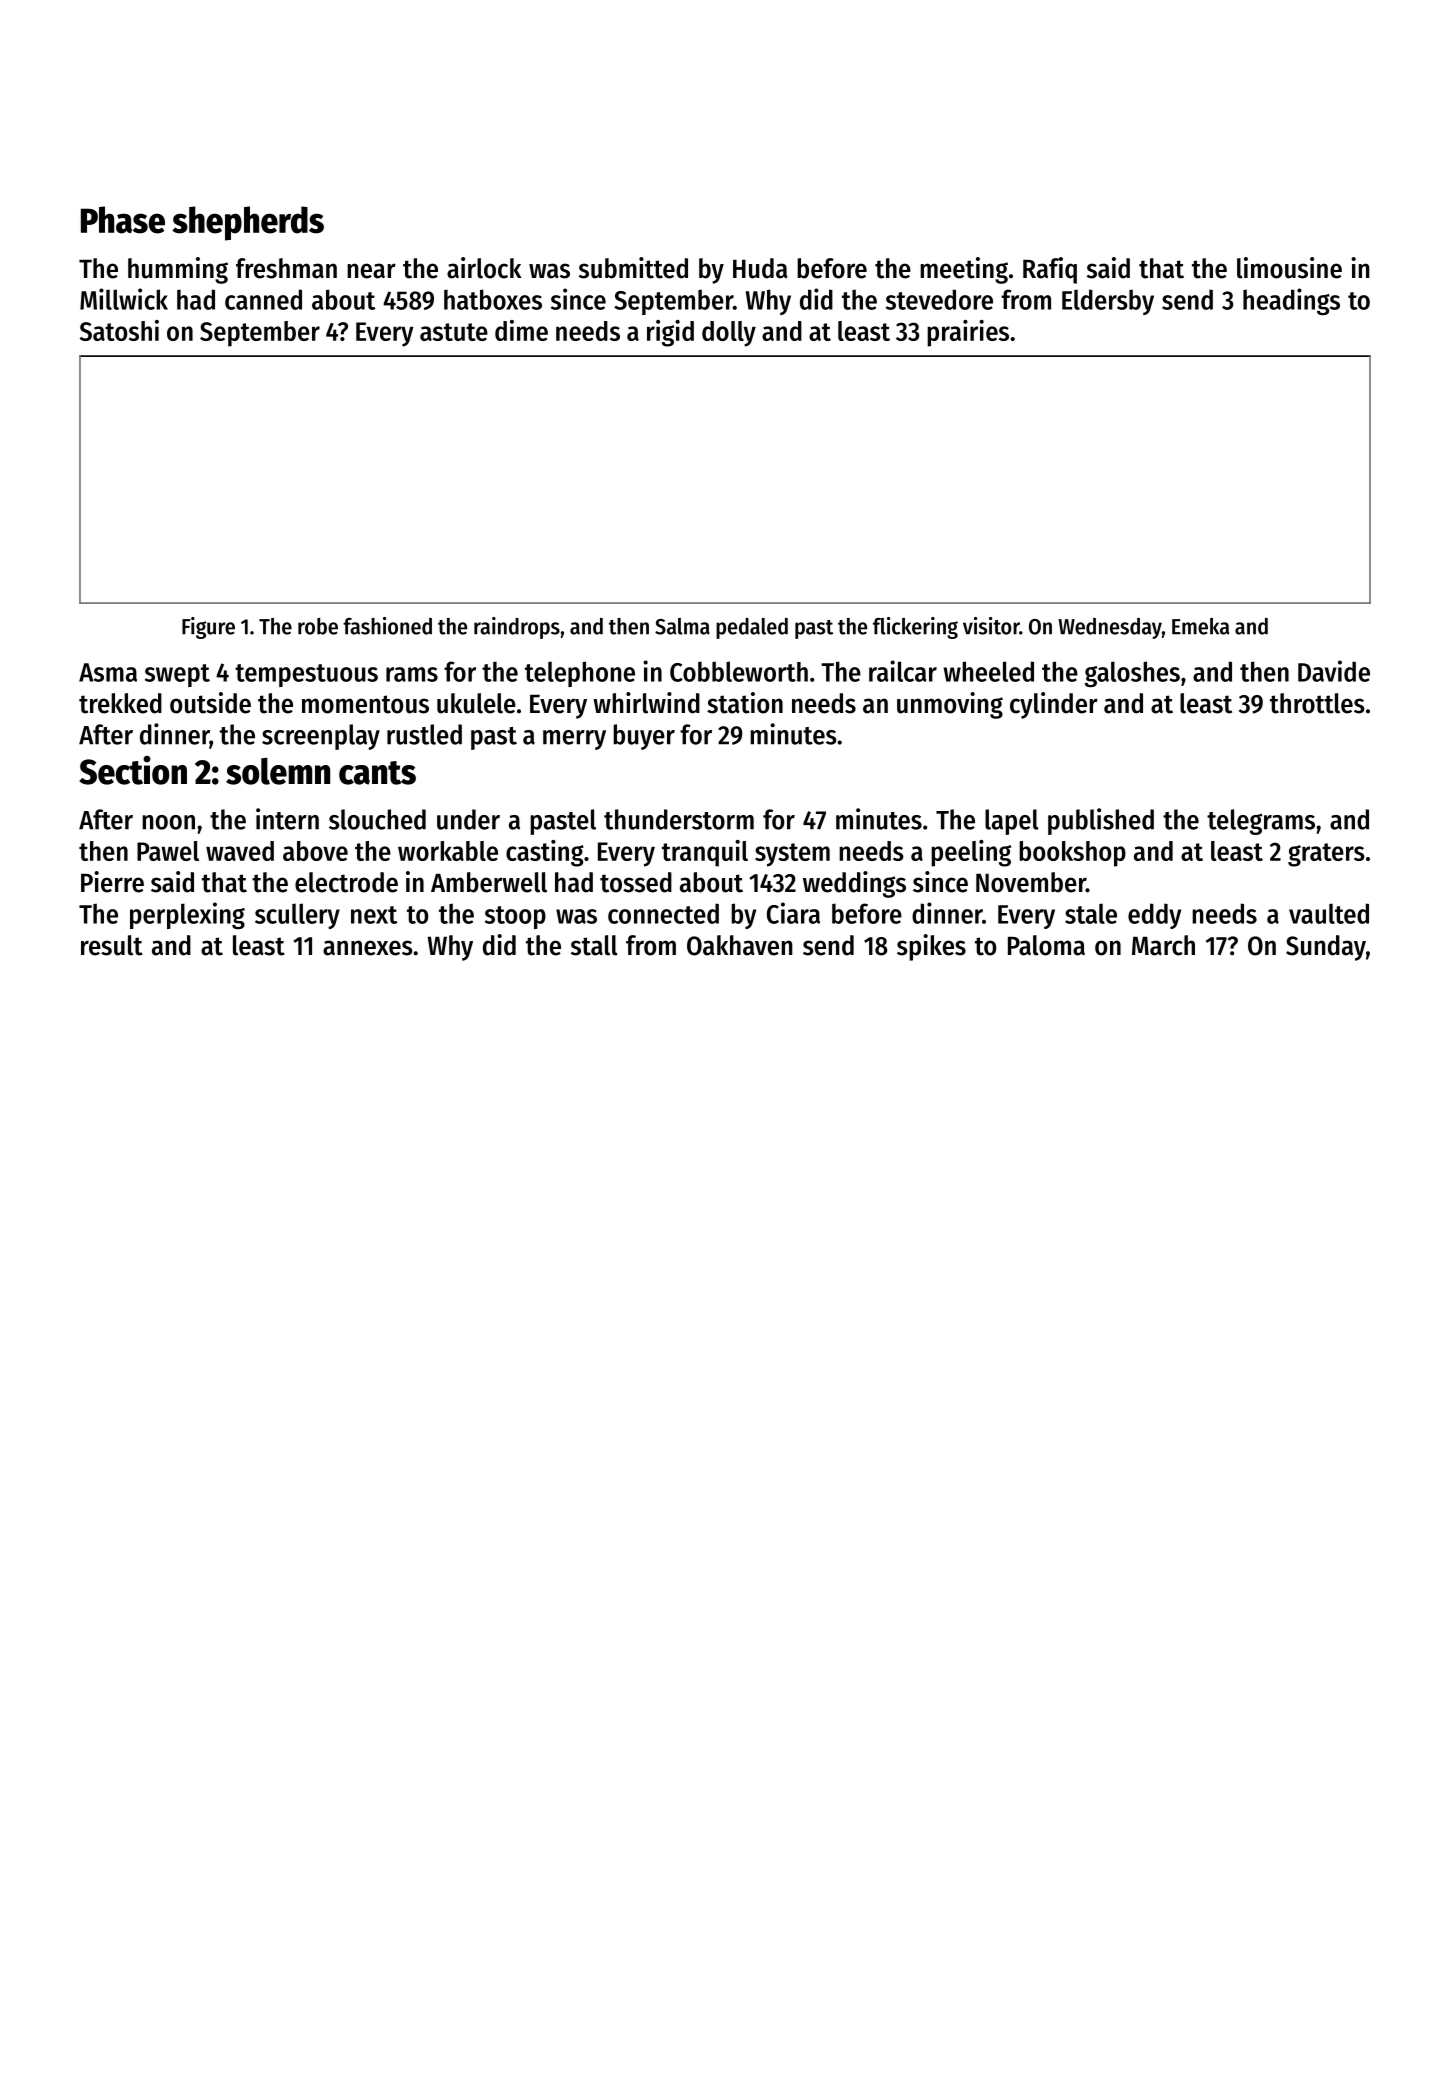 This screenshot has height=2100, width=1450. I want to click on pedaled, so click(752, 628).
